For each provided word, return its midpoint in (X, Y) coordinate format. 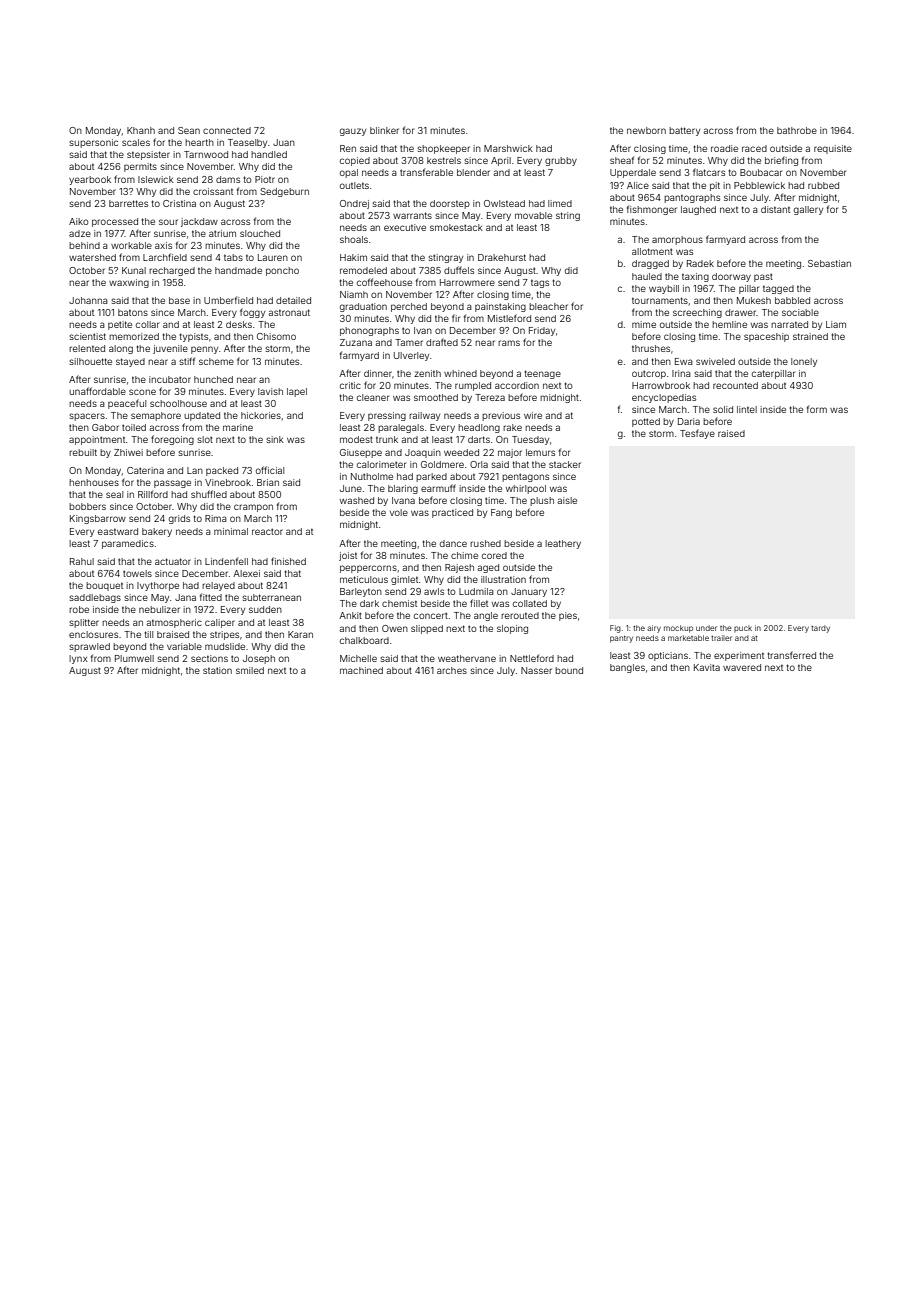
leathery (563, 544)
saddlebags (95, 598)
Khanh (141, 130)
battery (684, 131)
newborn (646, 130)
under (706, 628)
